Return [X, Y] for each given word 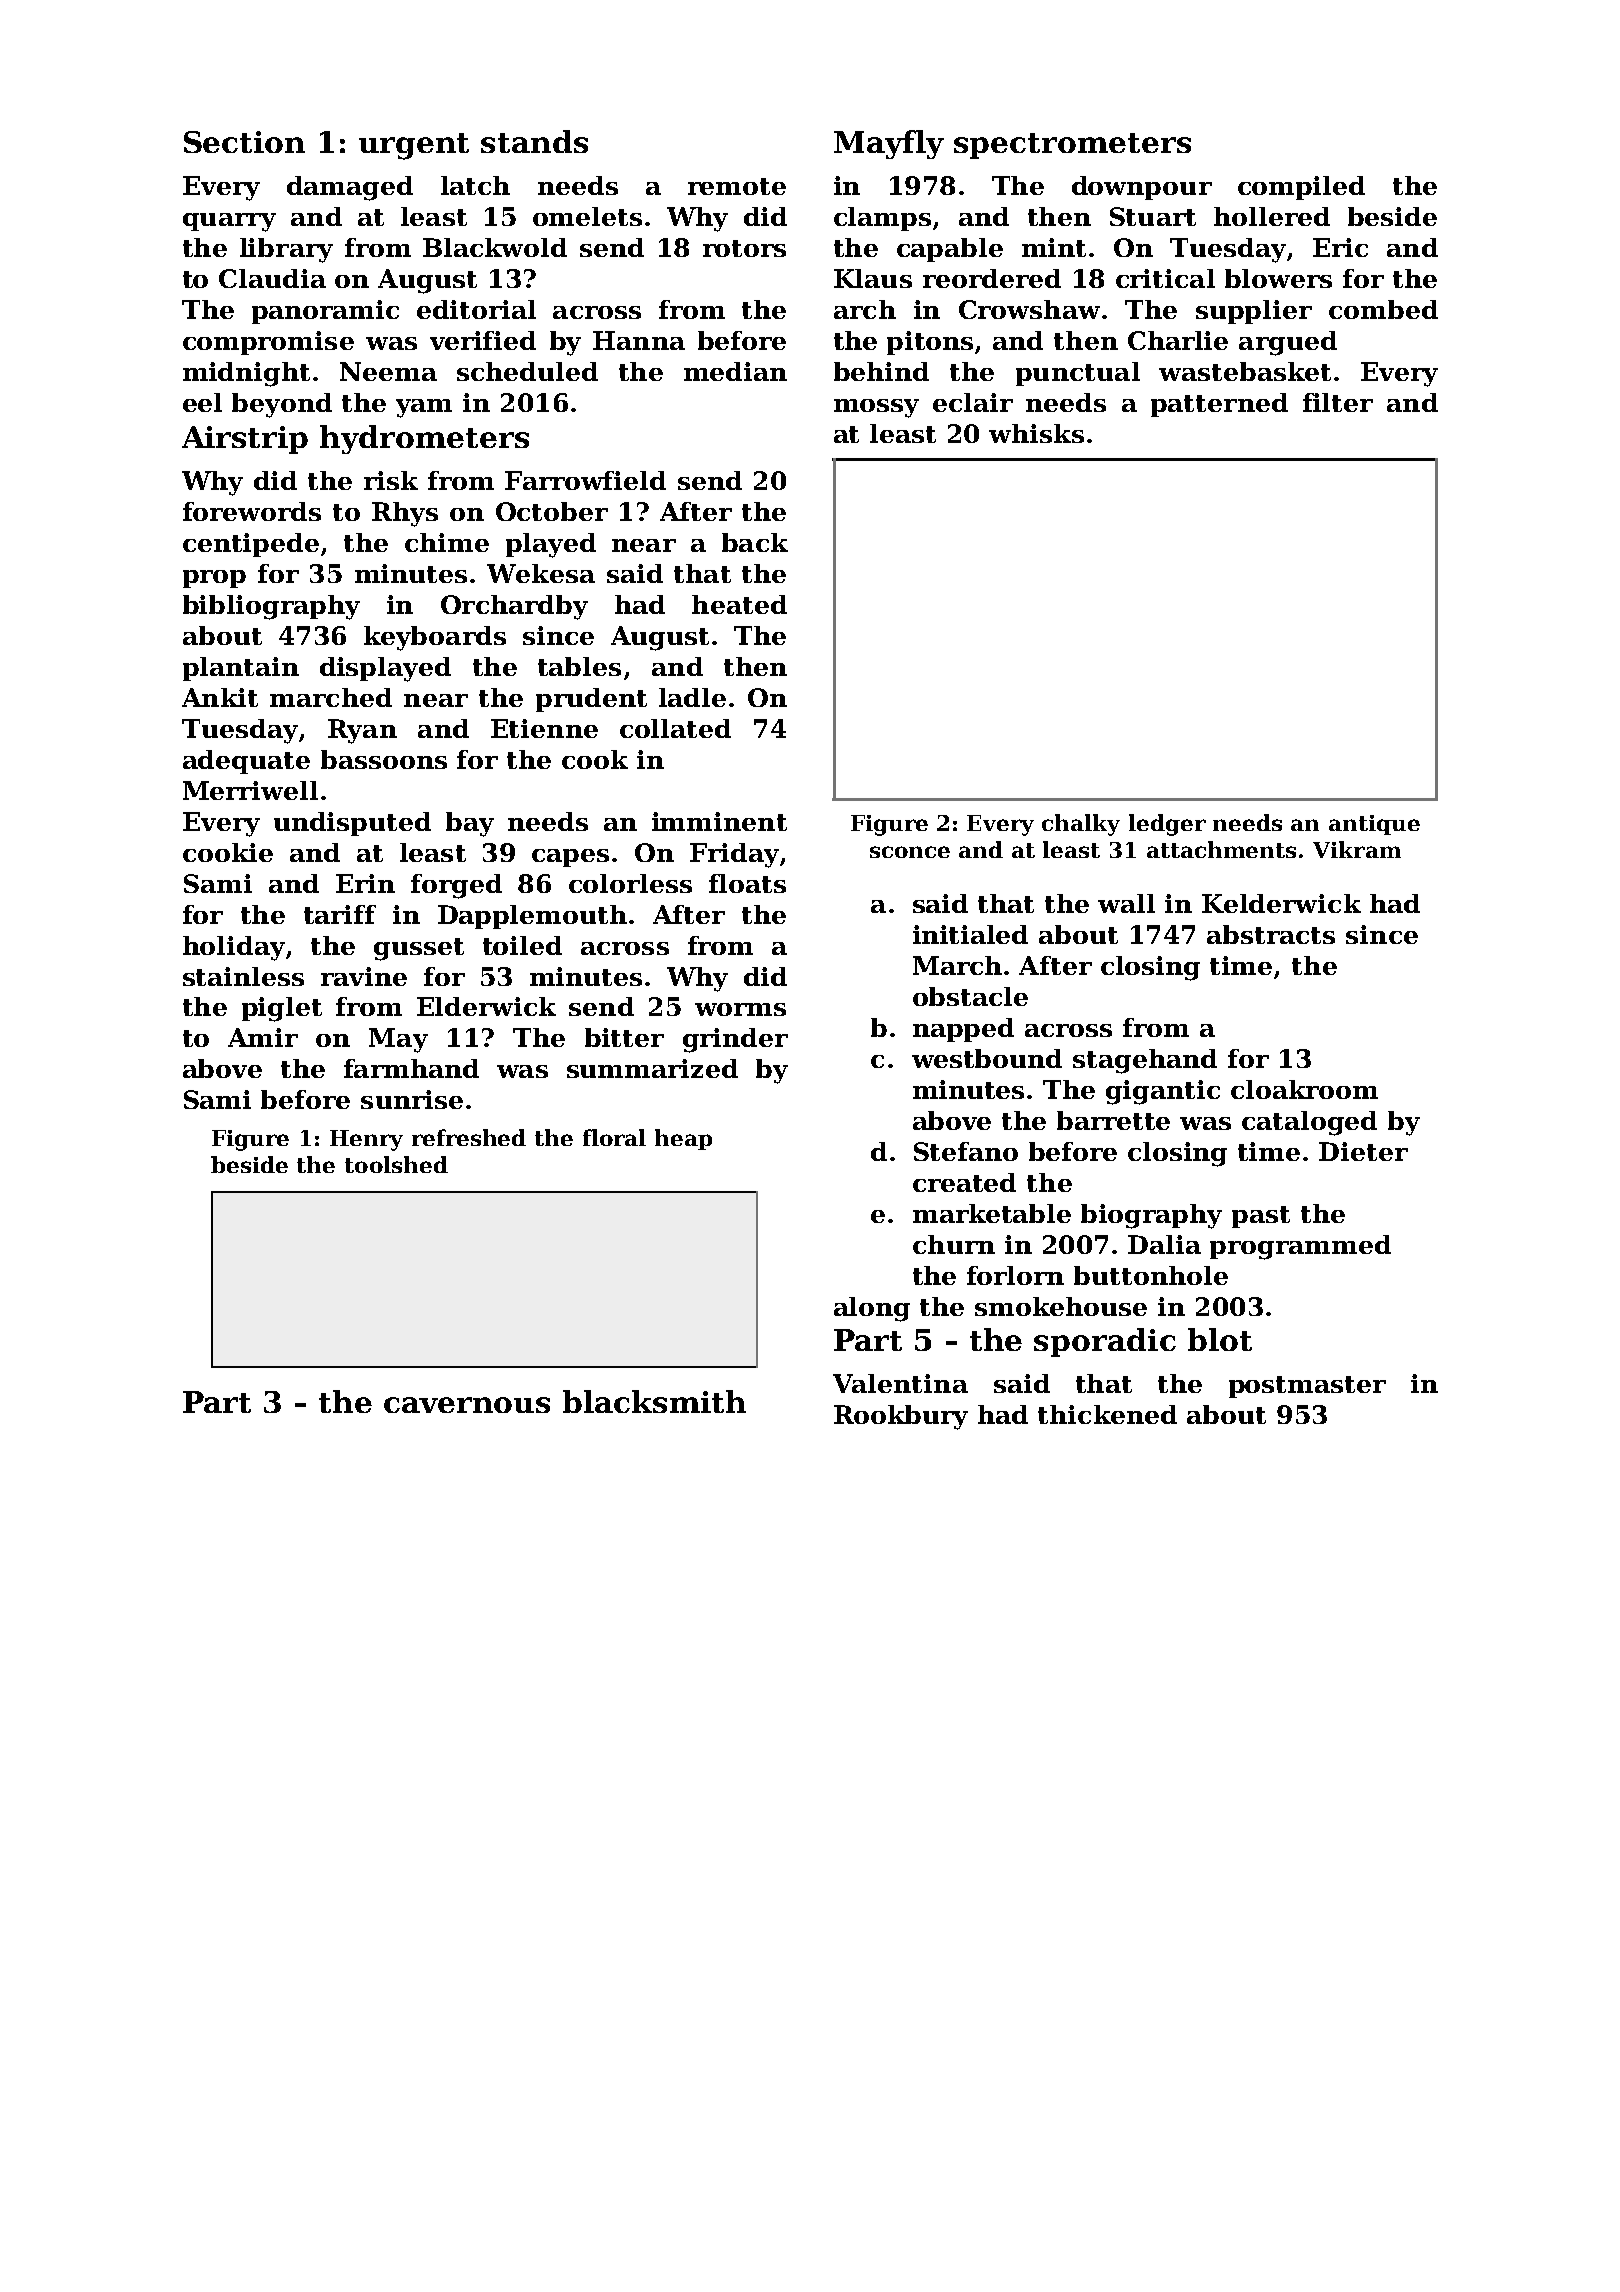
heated [739, 604]
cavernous [467, 1405]
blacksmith [654, 1401]
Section [244, 142]
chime [447, 542]
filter [1338, 402]
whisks [1036, 433]
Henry [366, 1140]
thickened [1107, 1414]
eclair [973, 402]
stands [534, 141]
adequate [246, 762]
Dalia [1164, 1244]
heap [683, 1139]
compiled [1301, 188]
